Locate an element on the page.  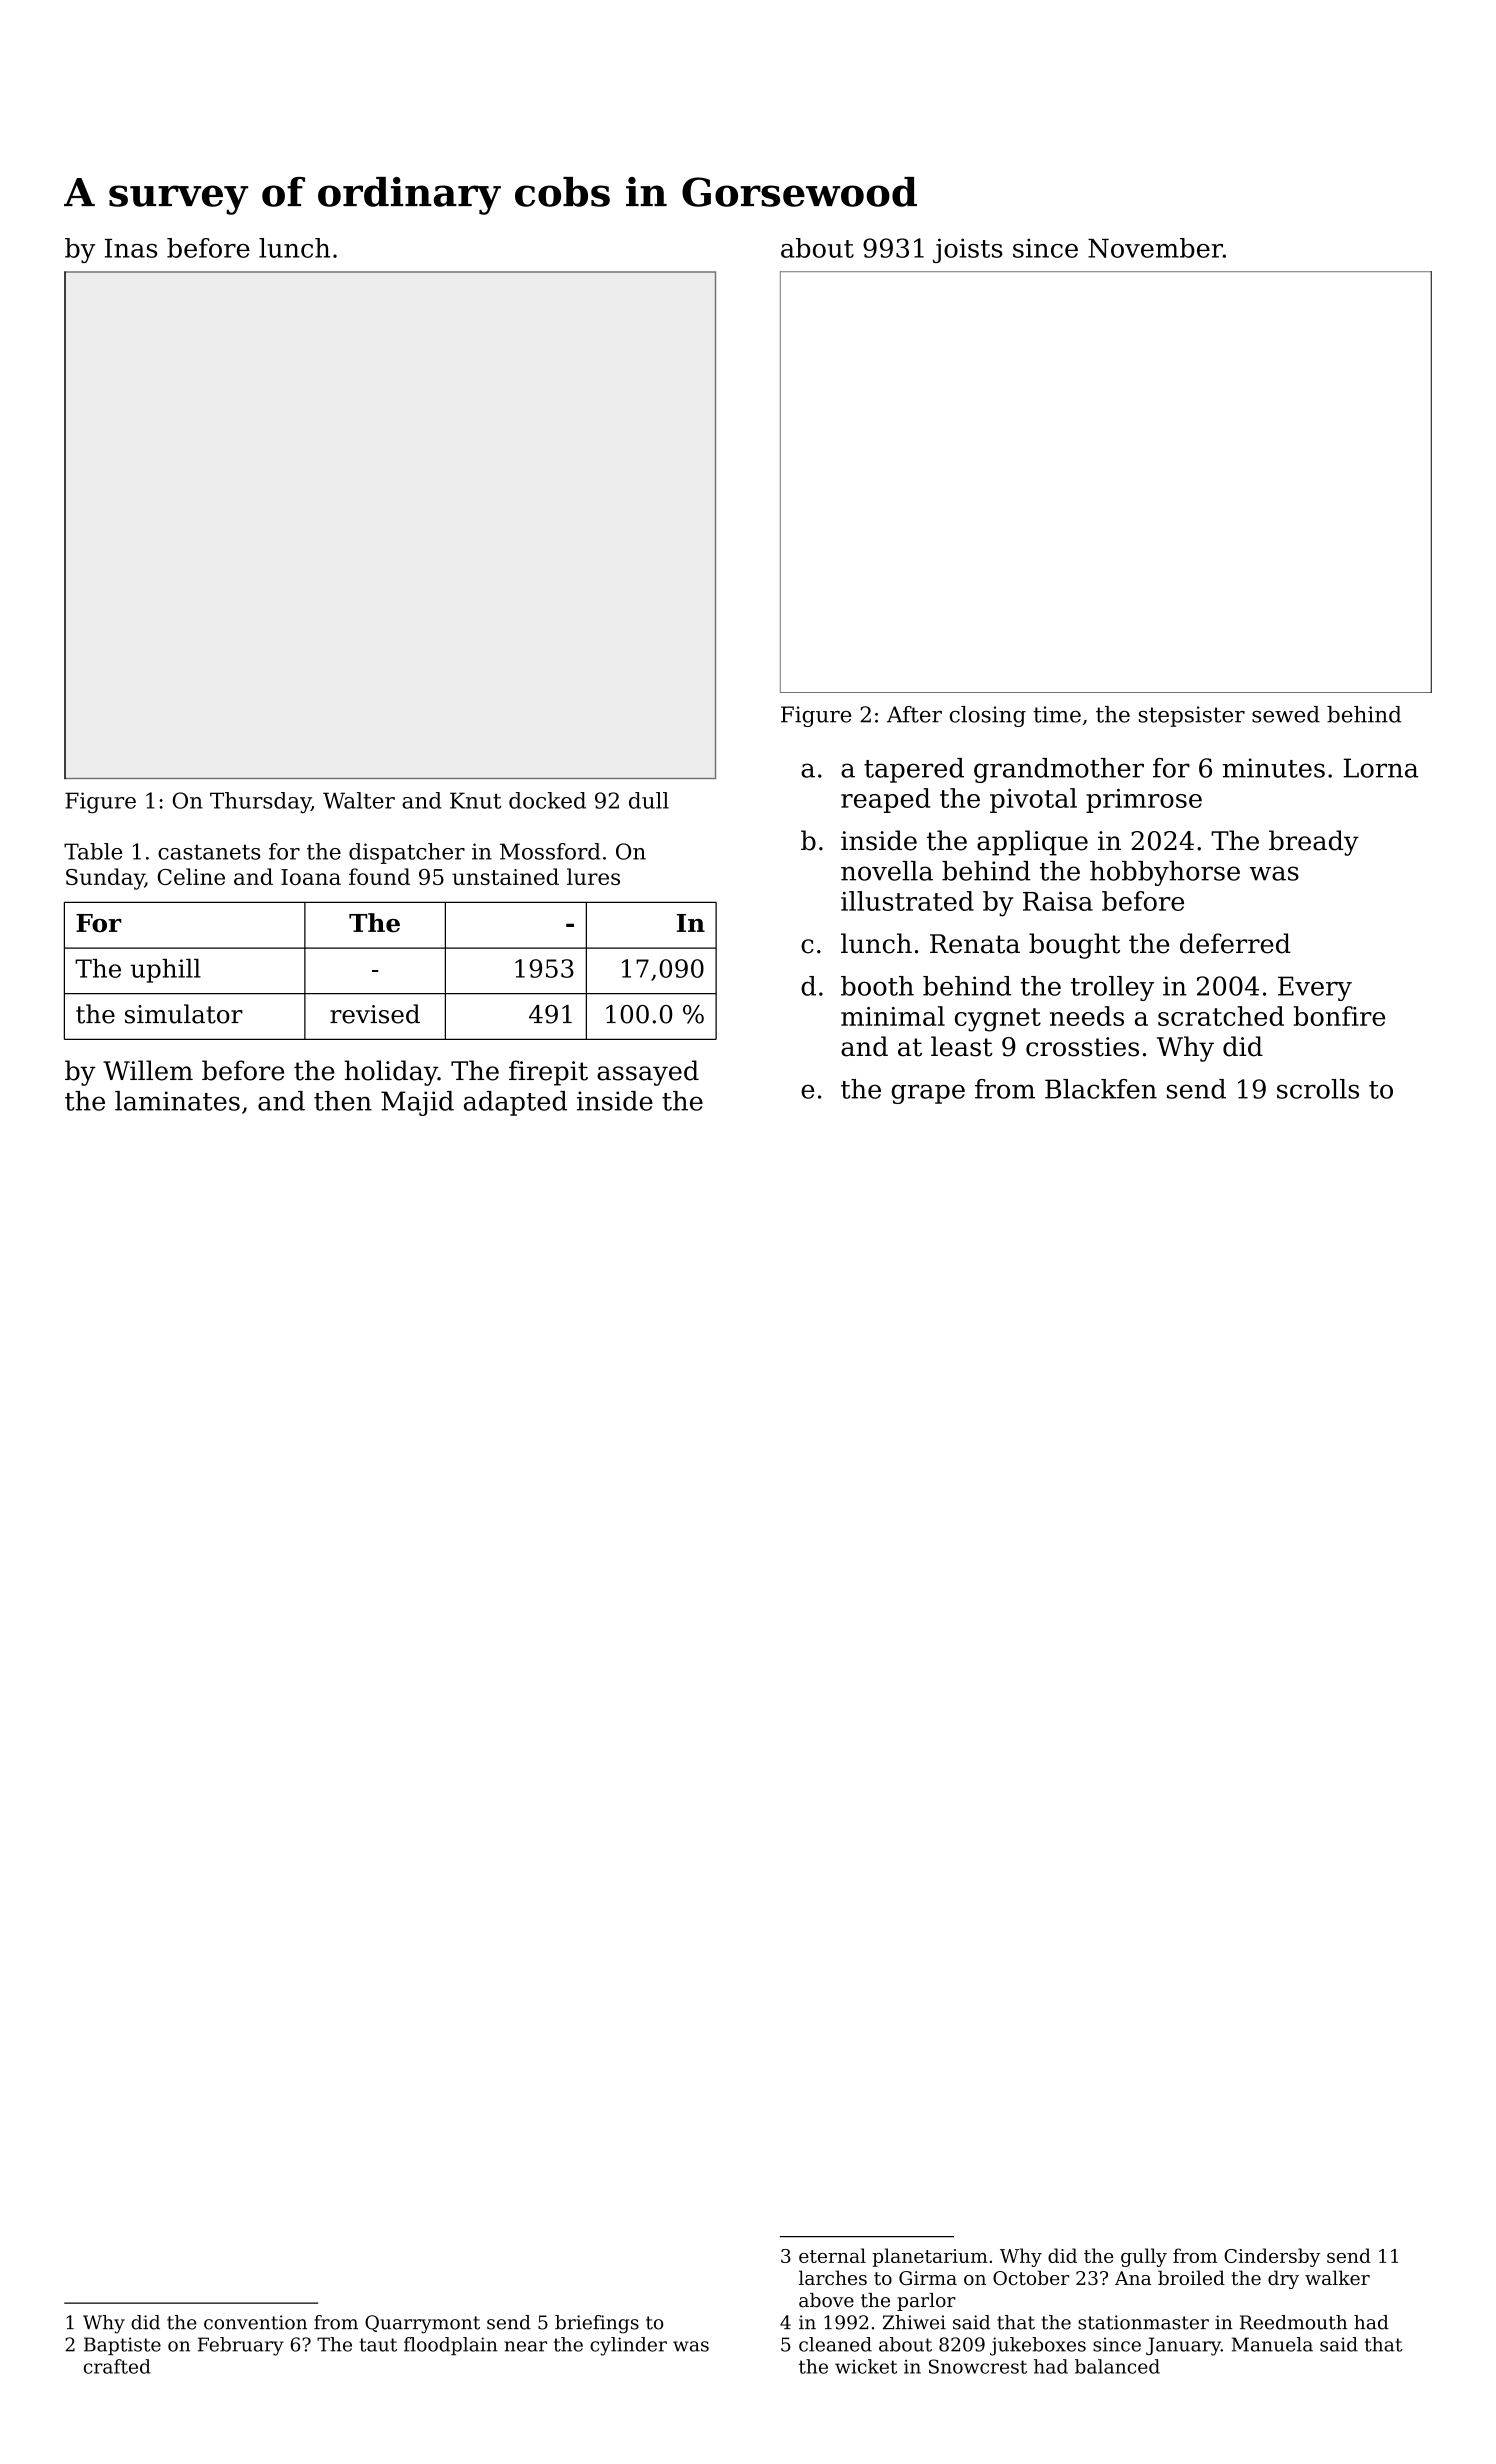
briefings is located at coordinates (597, 2324).
